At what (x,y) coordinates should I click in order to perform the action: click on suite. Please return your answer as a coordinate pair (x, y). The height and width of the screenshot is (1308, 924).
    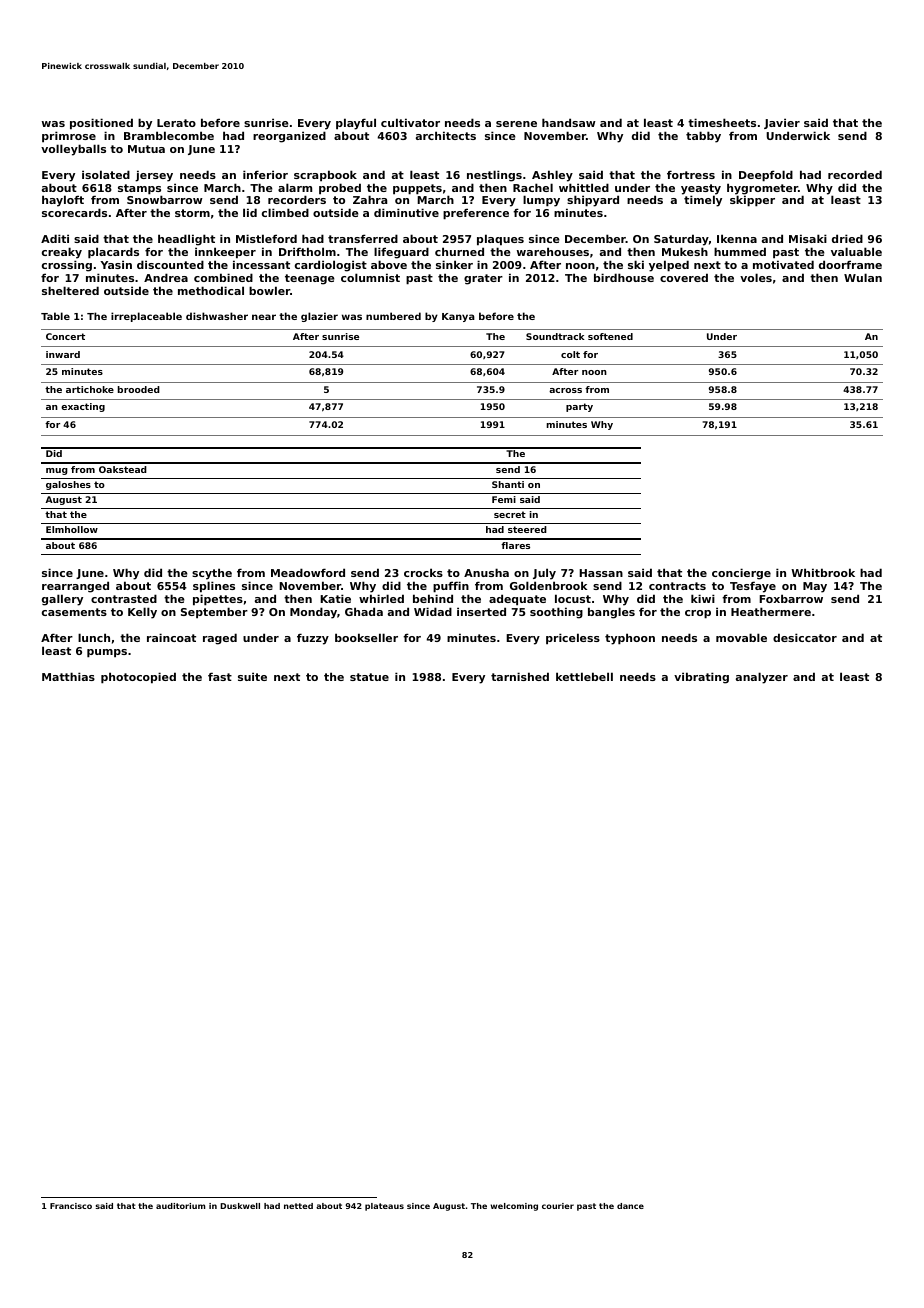
    Looking at the image, I should click on (252, 676).
